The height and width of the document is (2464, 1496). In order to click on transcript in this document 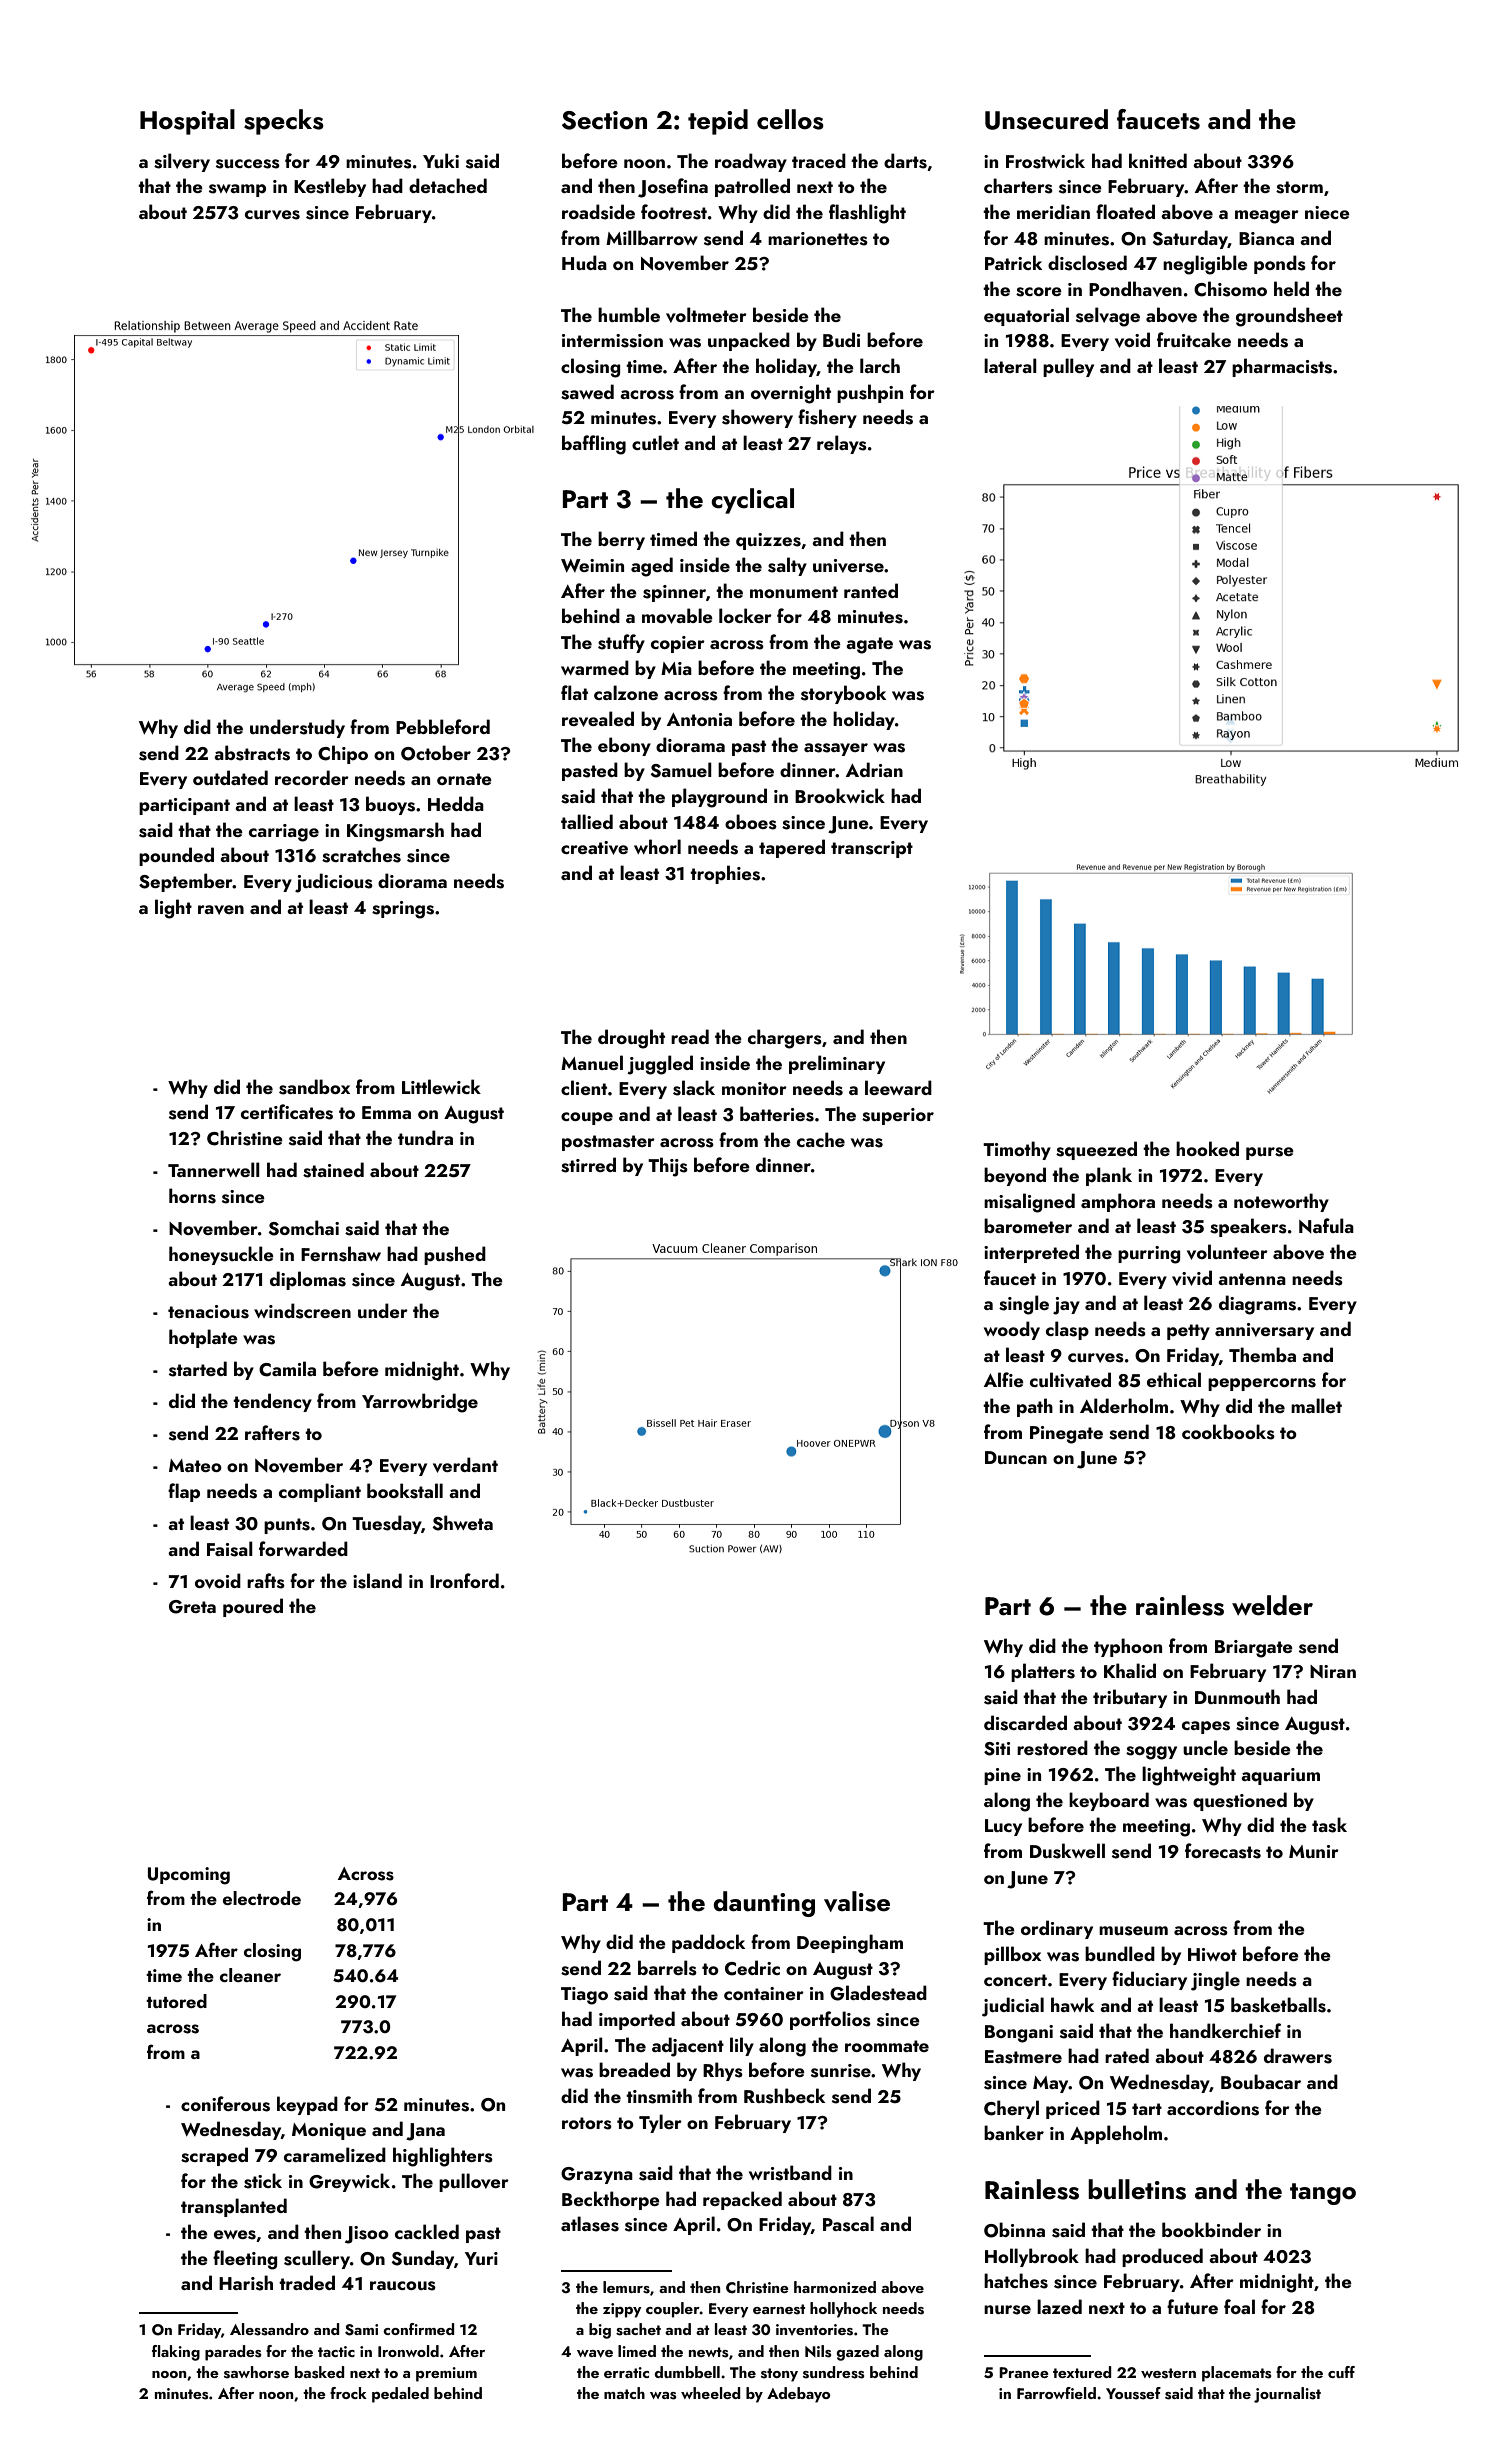, I will do `click(872, 849)`.
